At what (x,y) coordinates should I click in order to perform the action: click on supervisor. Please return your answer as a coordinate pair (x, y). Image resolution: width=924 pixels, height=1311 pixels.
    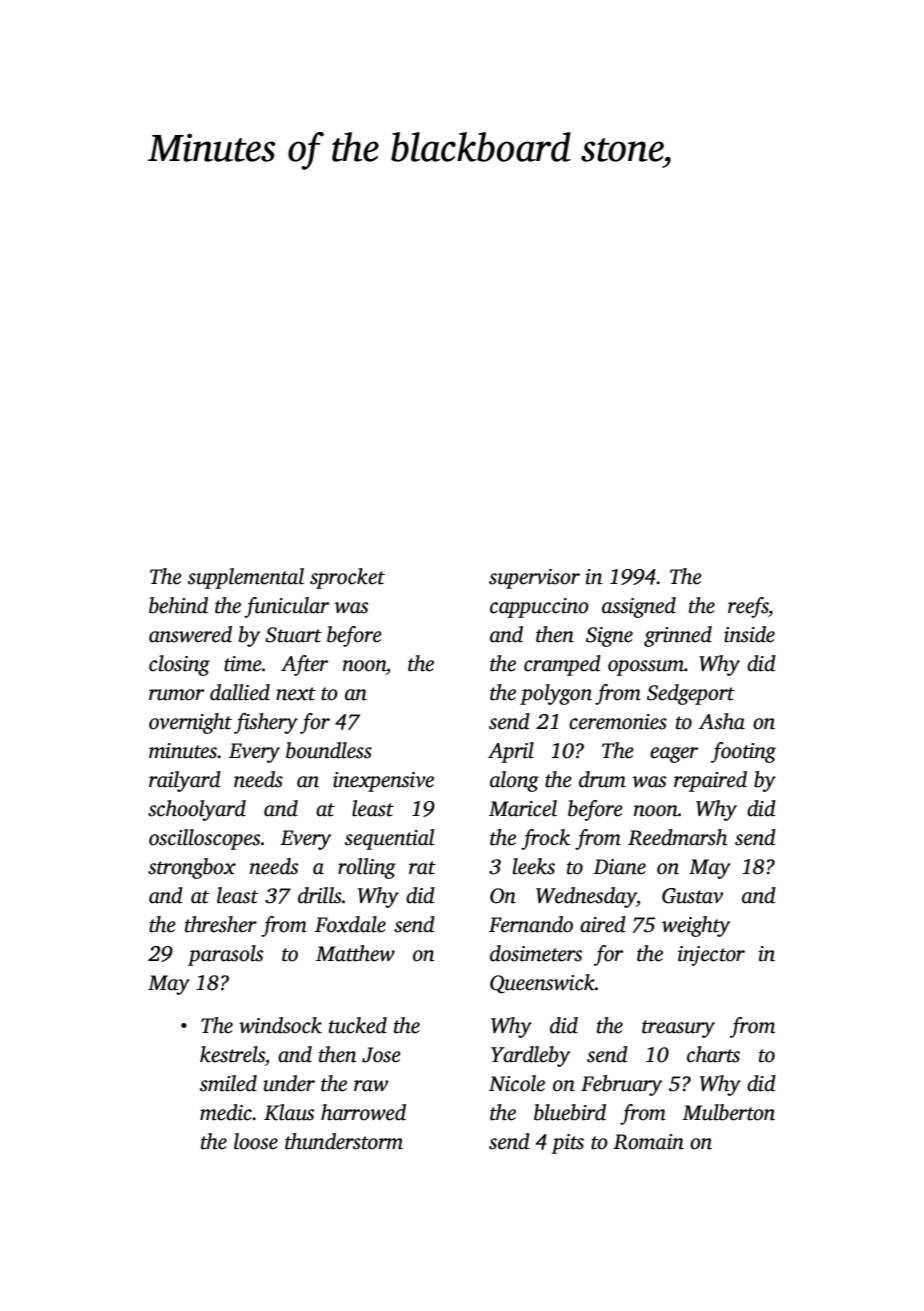
    Looking at the image, I should click on (534, 579).
